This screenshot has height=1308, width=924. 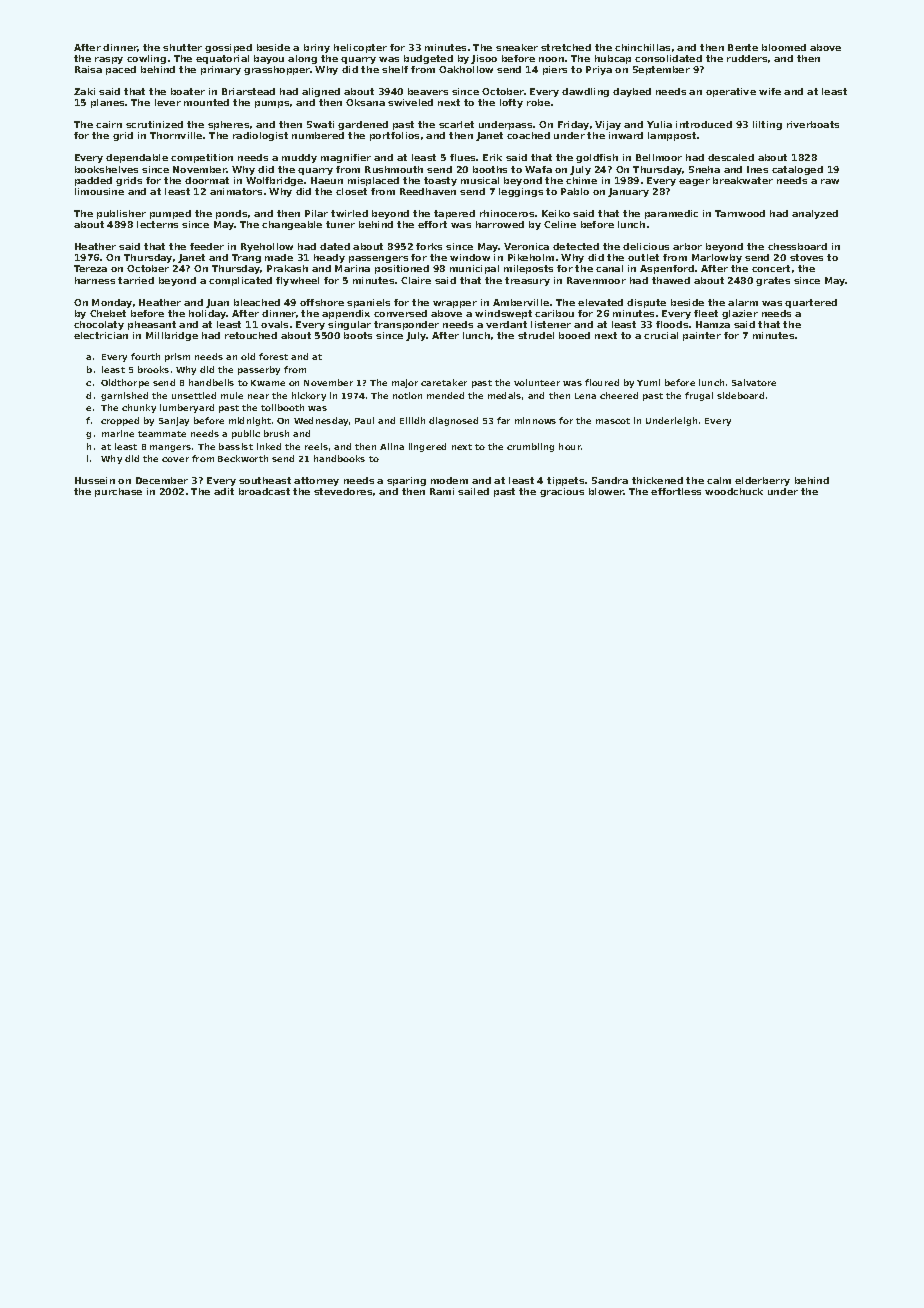 I want to click on thawed, so click(x=671, y=280).
